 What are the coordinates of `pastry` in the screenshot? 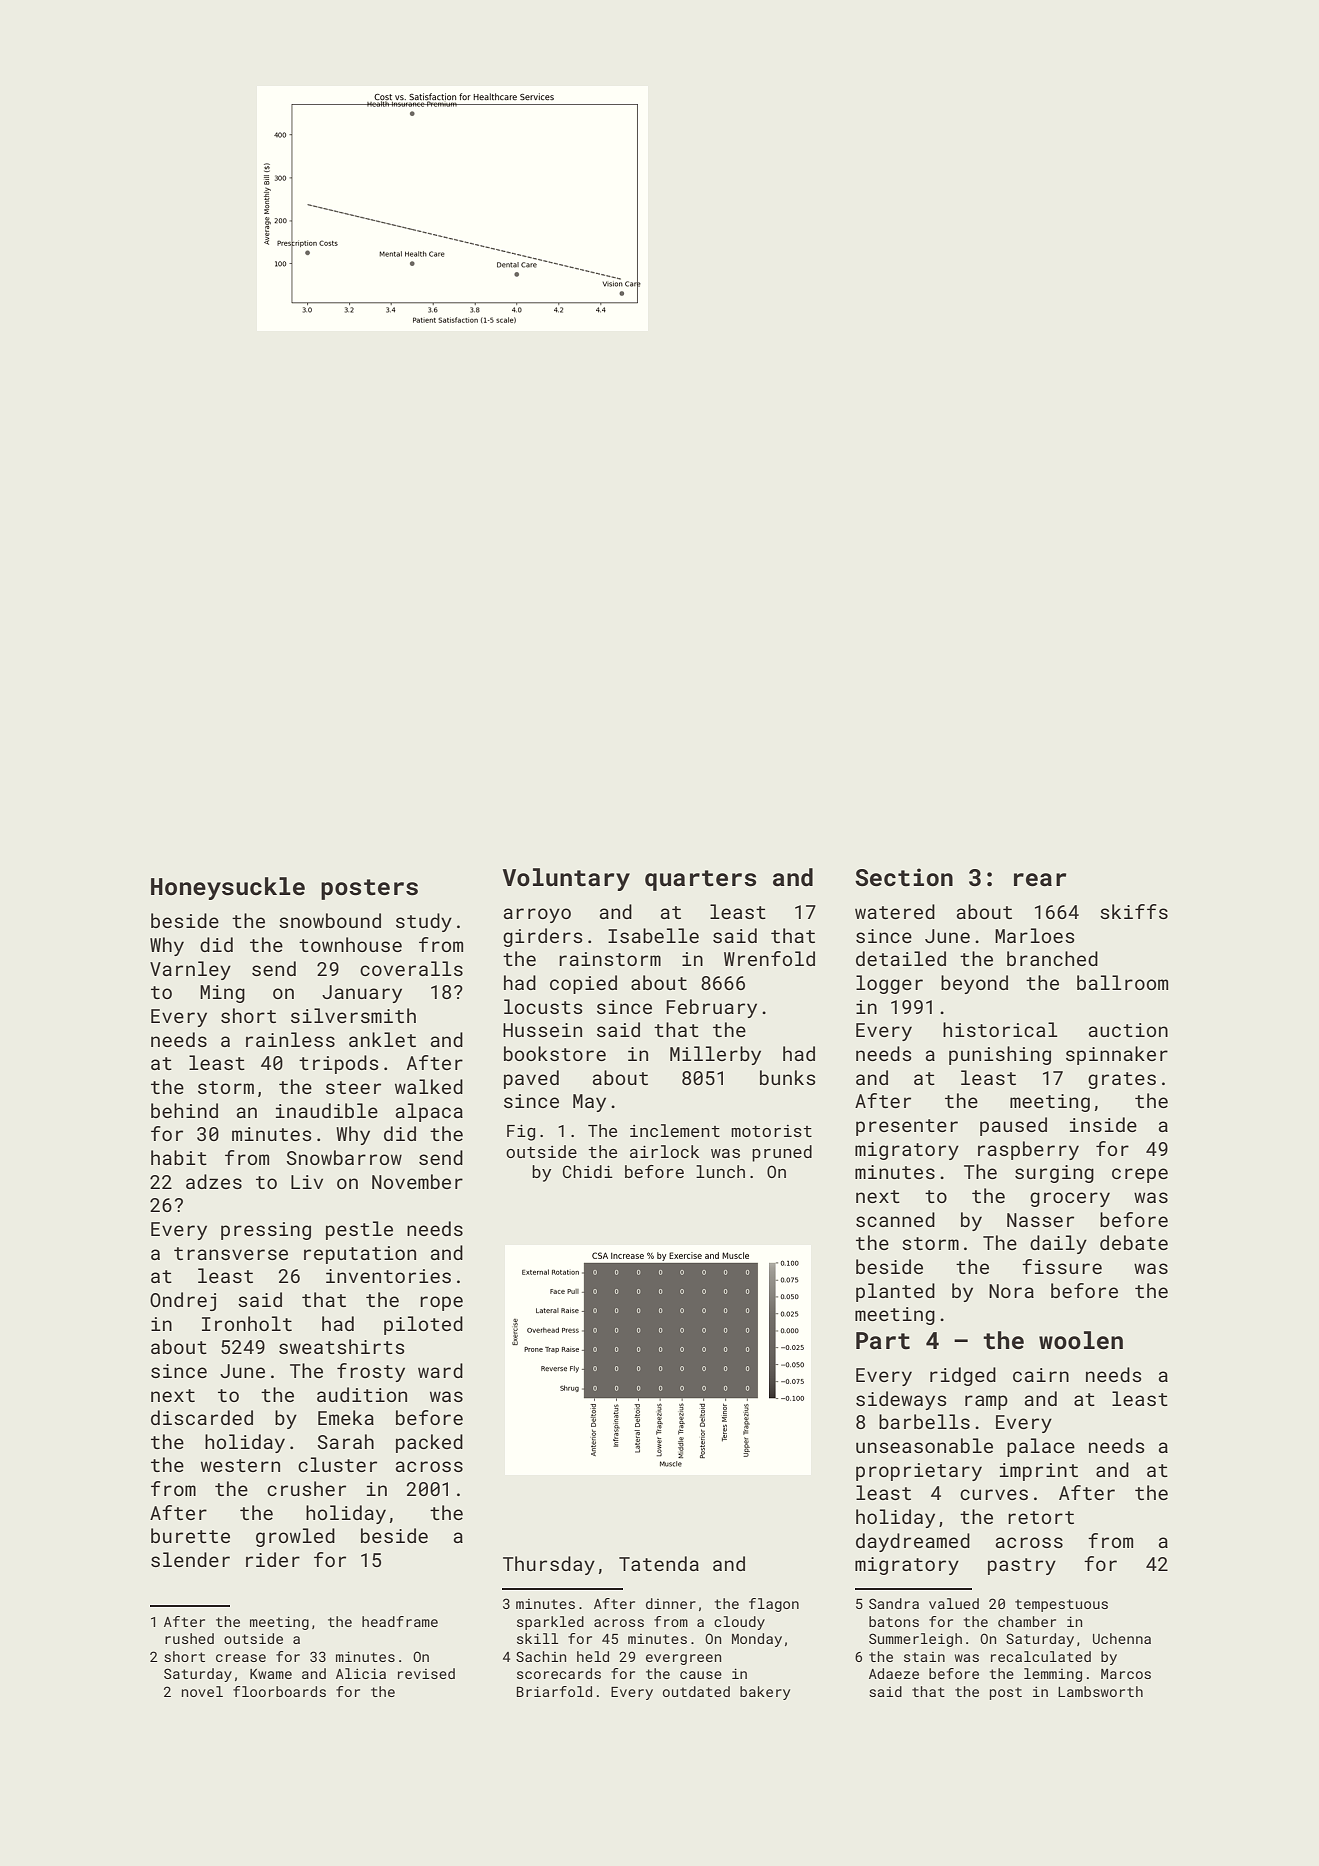 It's located at (1022, 1566).
